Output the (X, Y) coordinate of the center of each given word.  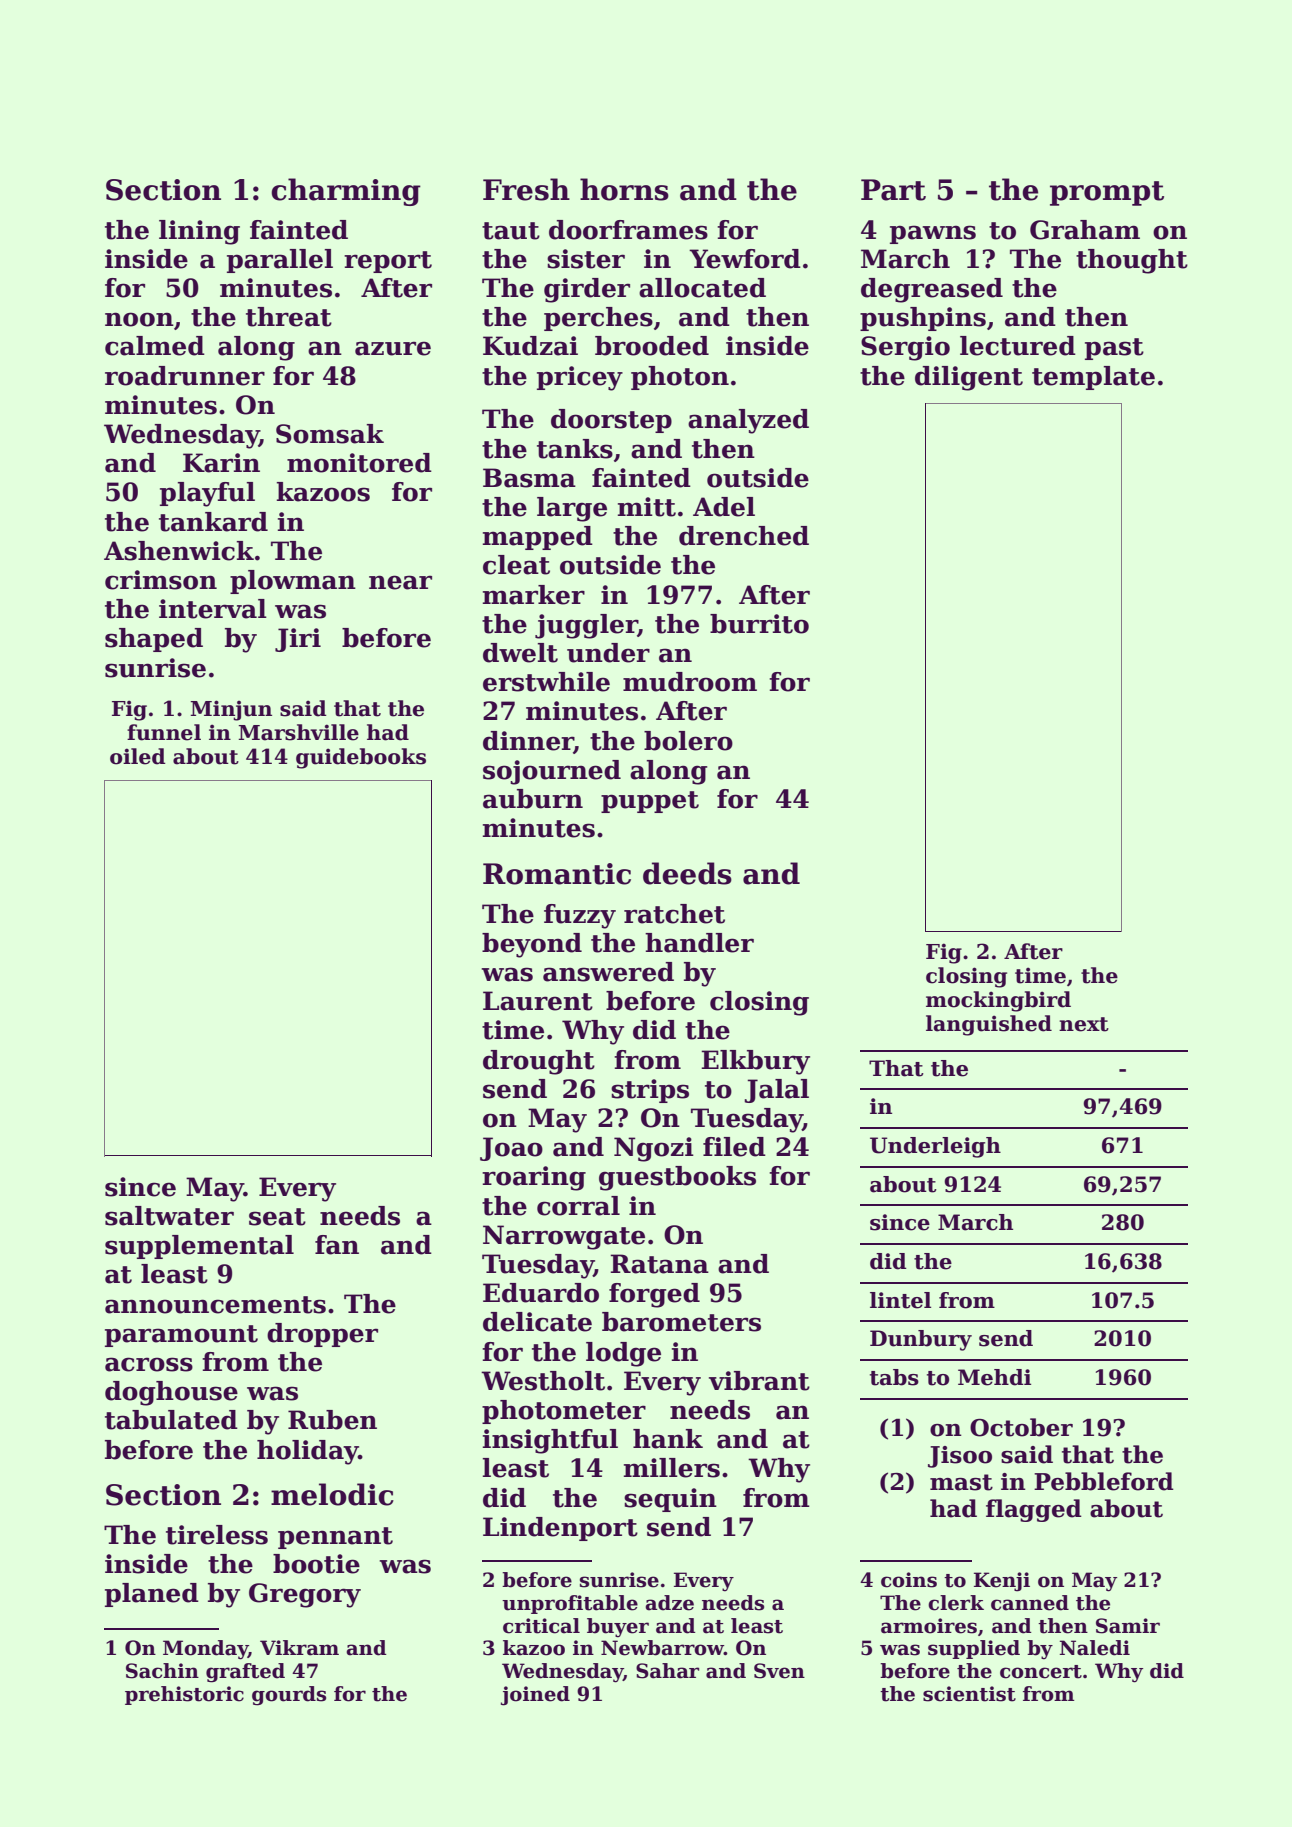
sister (586, 259)
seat (277, 1217)
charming (346, 192)
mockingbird (998, 1001)
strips (650, 1091)
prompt (1107, 193)
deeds (687, 873)
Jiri (298, 640)
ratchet (674, 914)
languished (989, 1025)
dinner (528, 741)
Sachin (162, 1671)
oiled (138, 756)
